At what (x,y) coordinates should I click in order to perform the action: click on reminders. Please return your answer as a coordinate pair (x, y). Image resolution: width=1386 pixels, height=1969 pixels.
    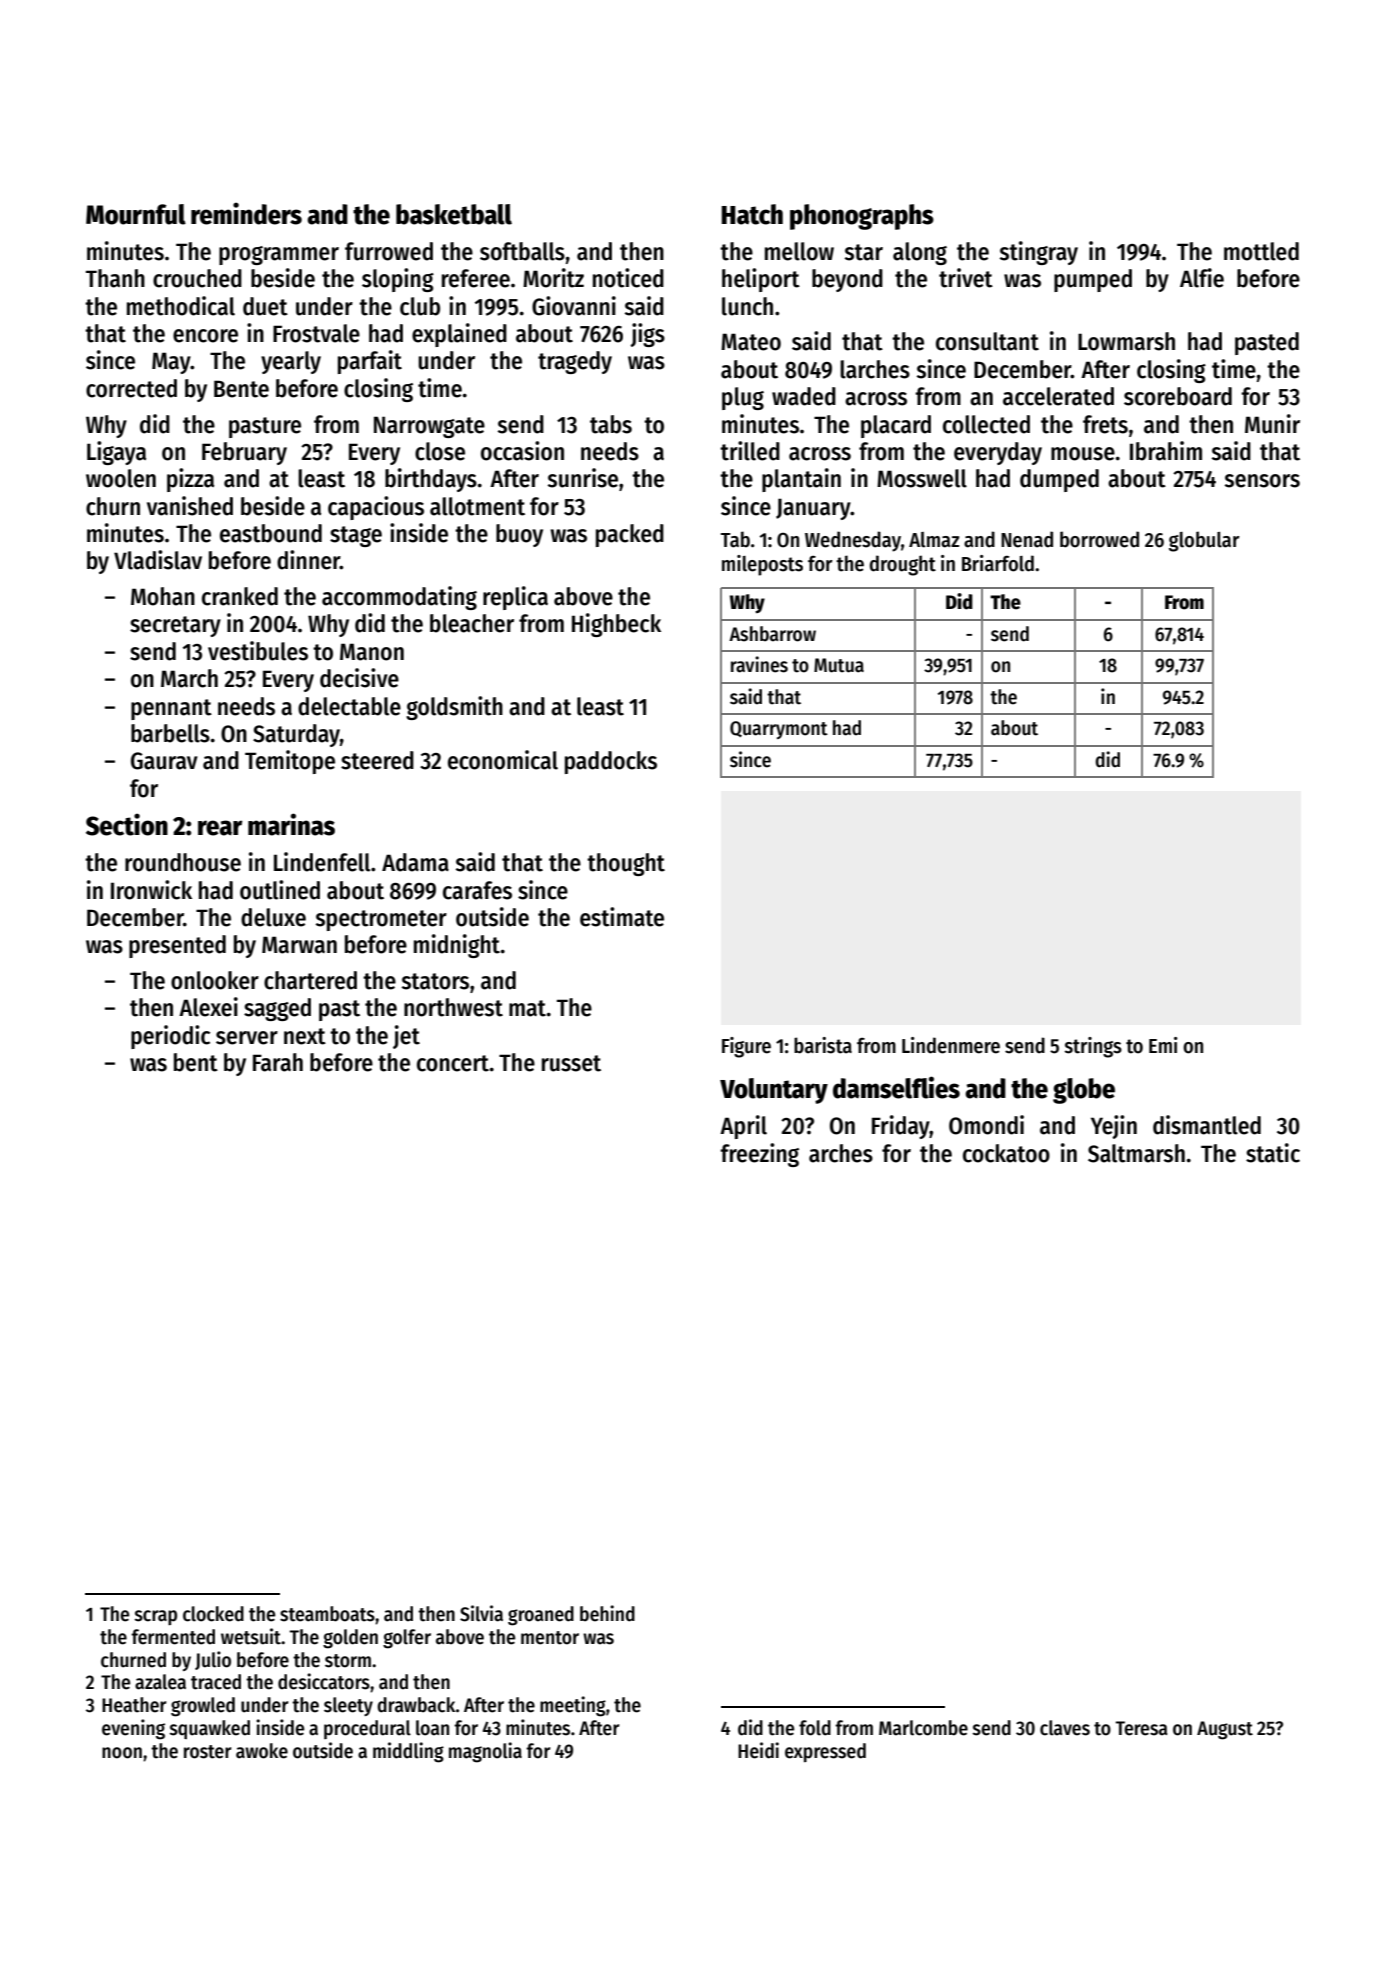
    Looking at the image, I should click on (246, 213).
